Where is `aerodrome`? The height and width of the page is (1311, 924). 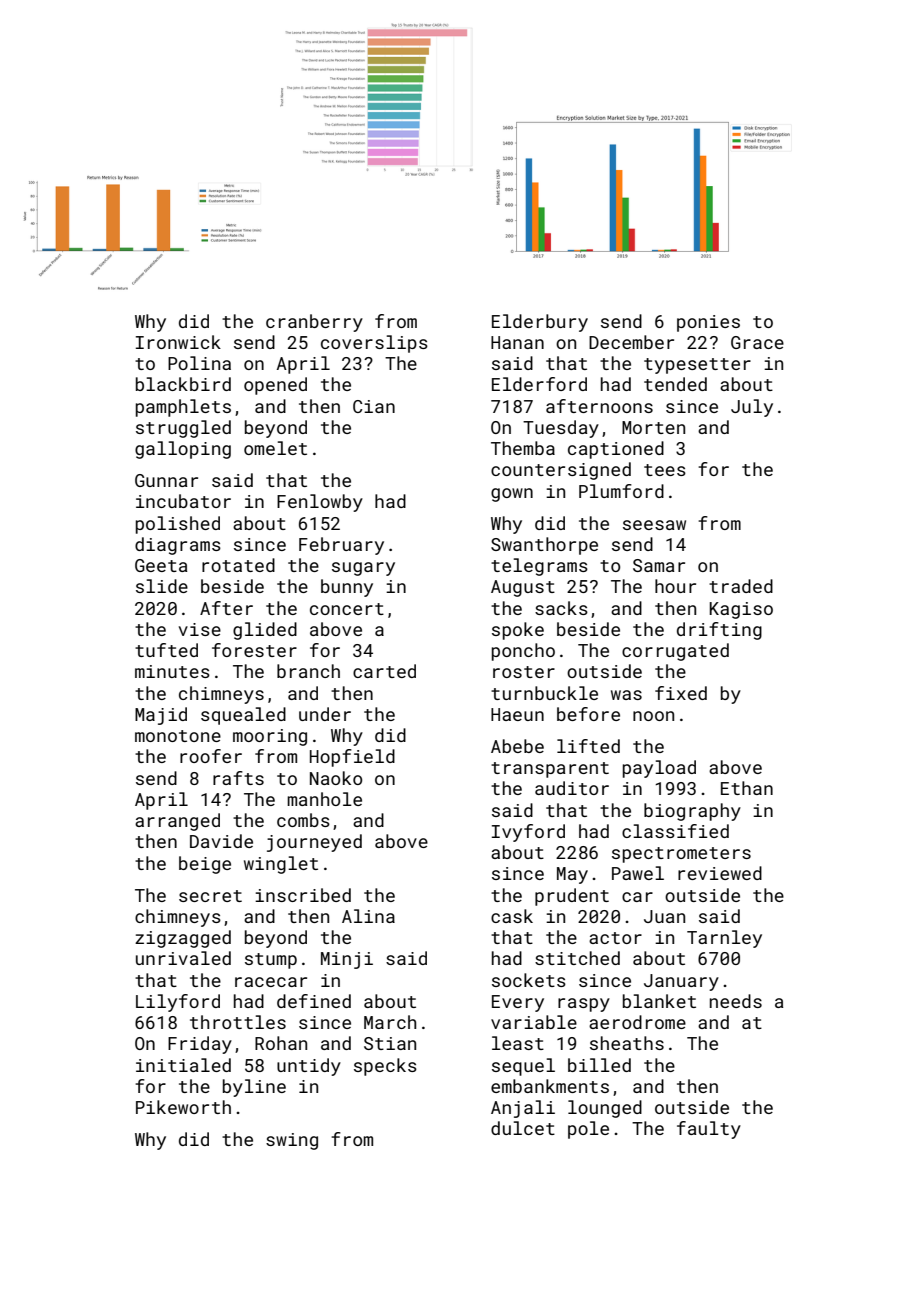
aerodrome is located at coordinates (637, 1022).
